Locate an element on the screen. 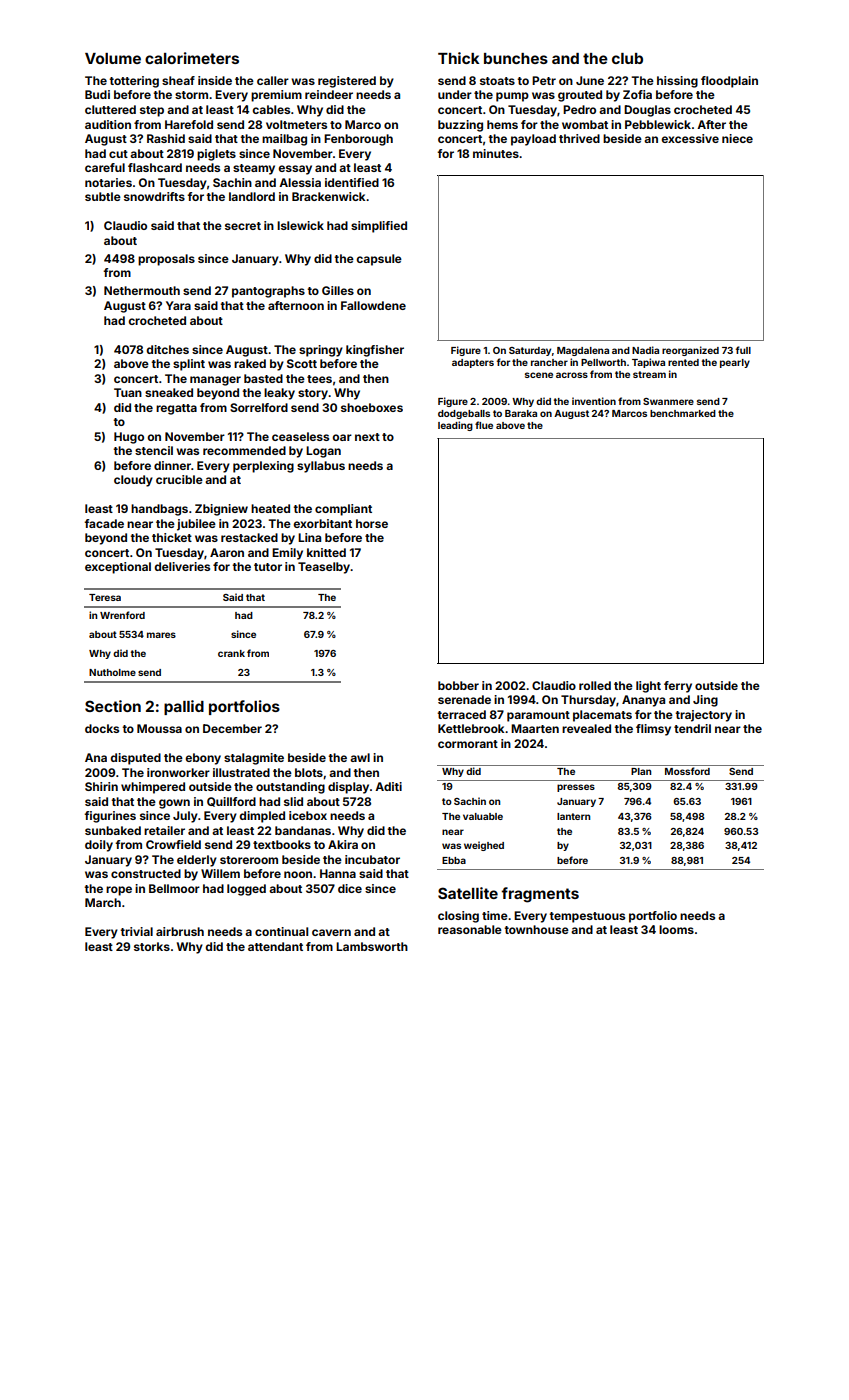 Image resolution: width=849 pixels, height=1400 pixels. Bellmoor is located at coordinates (174, 888).
